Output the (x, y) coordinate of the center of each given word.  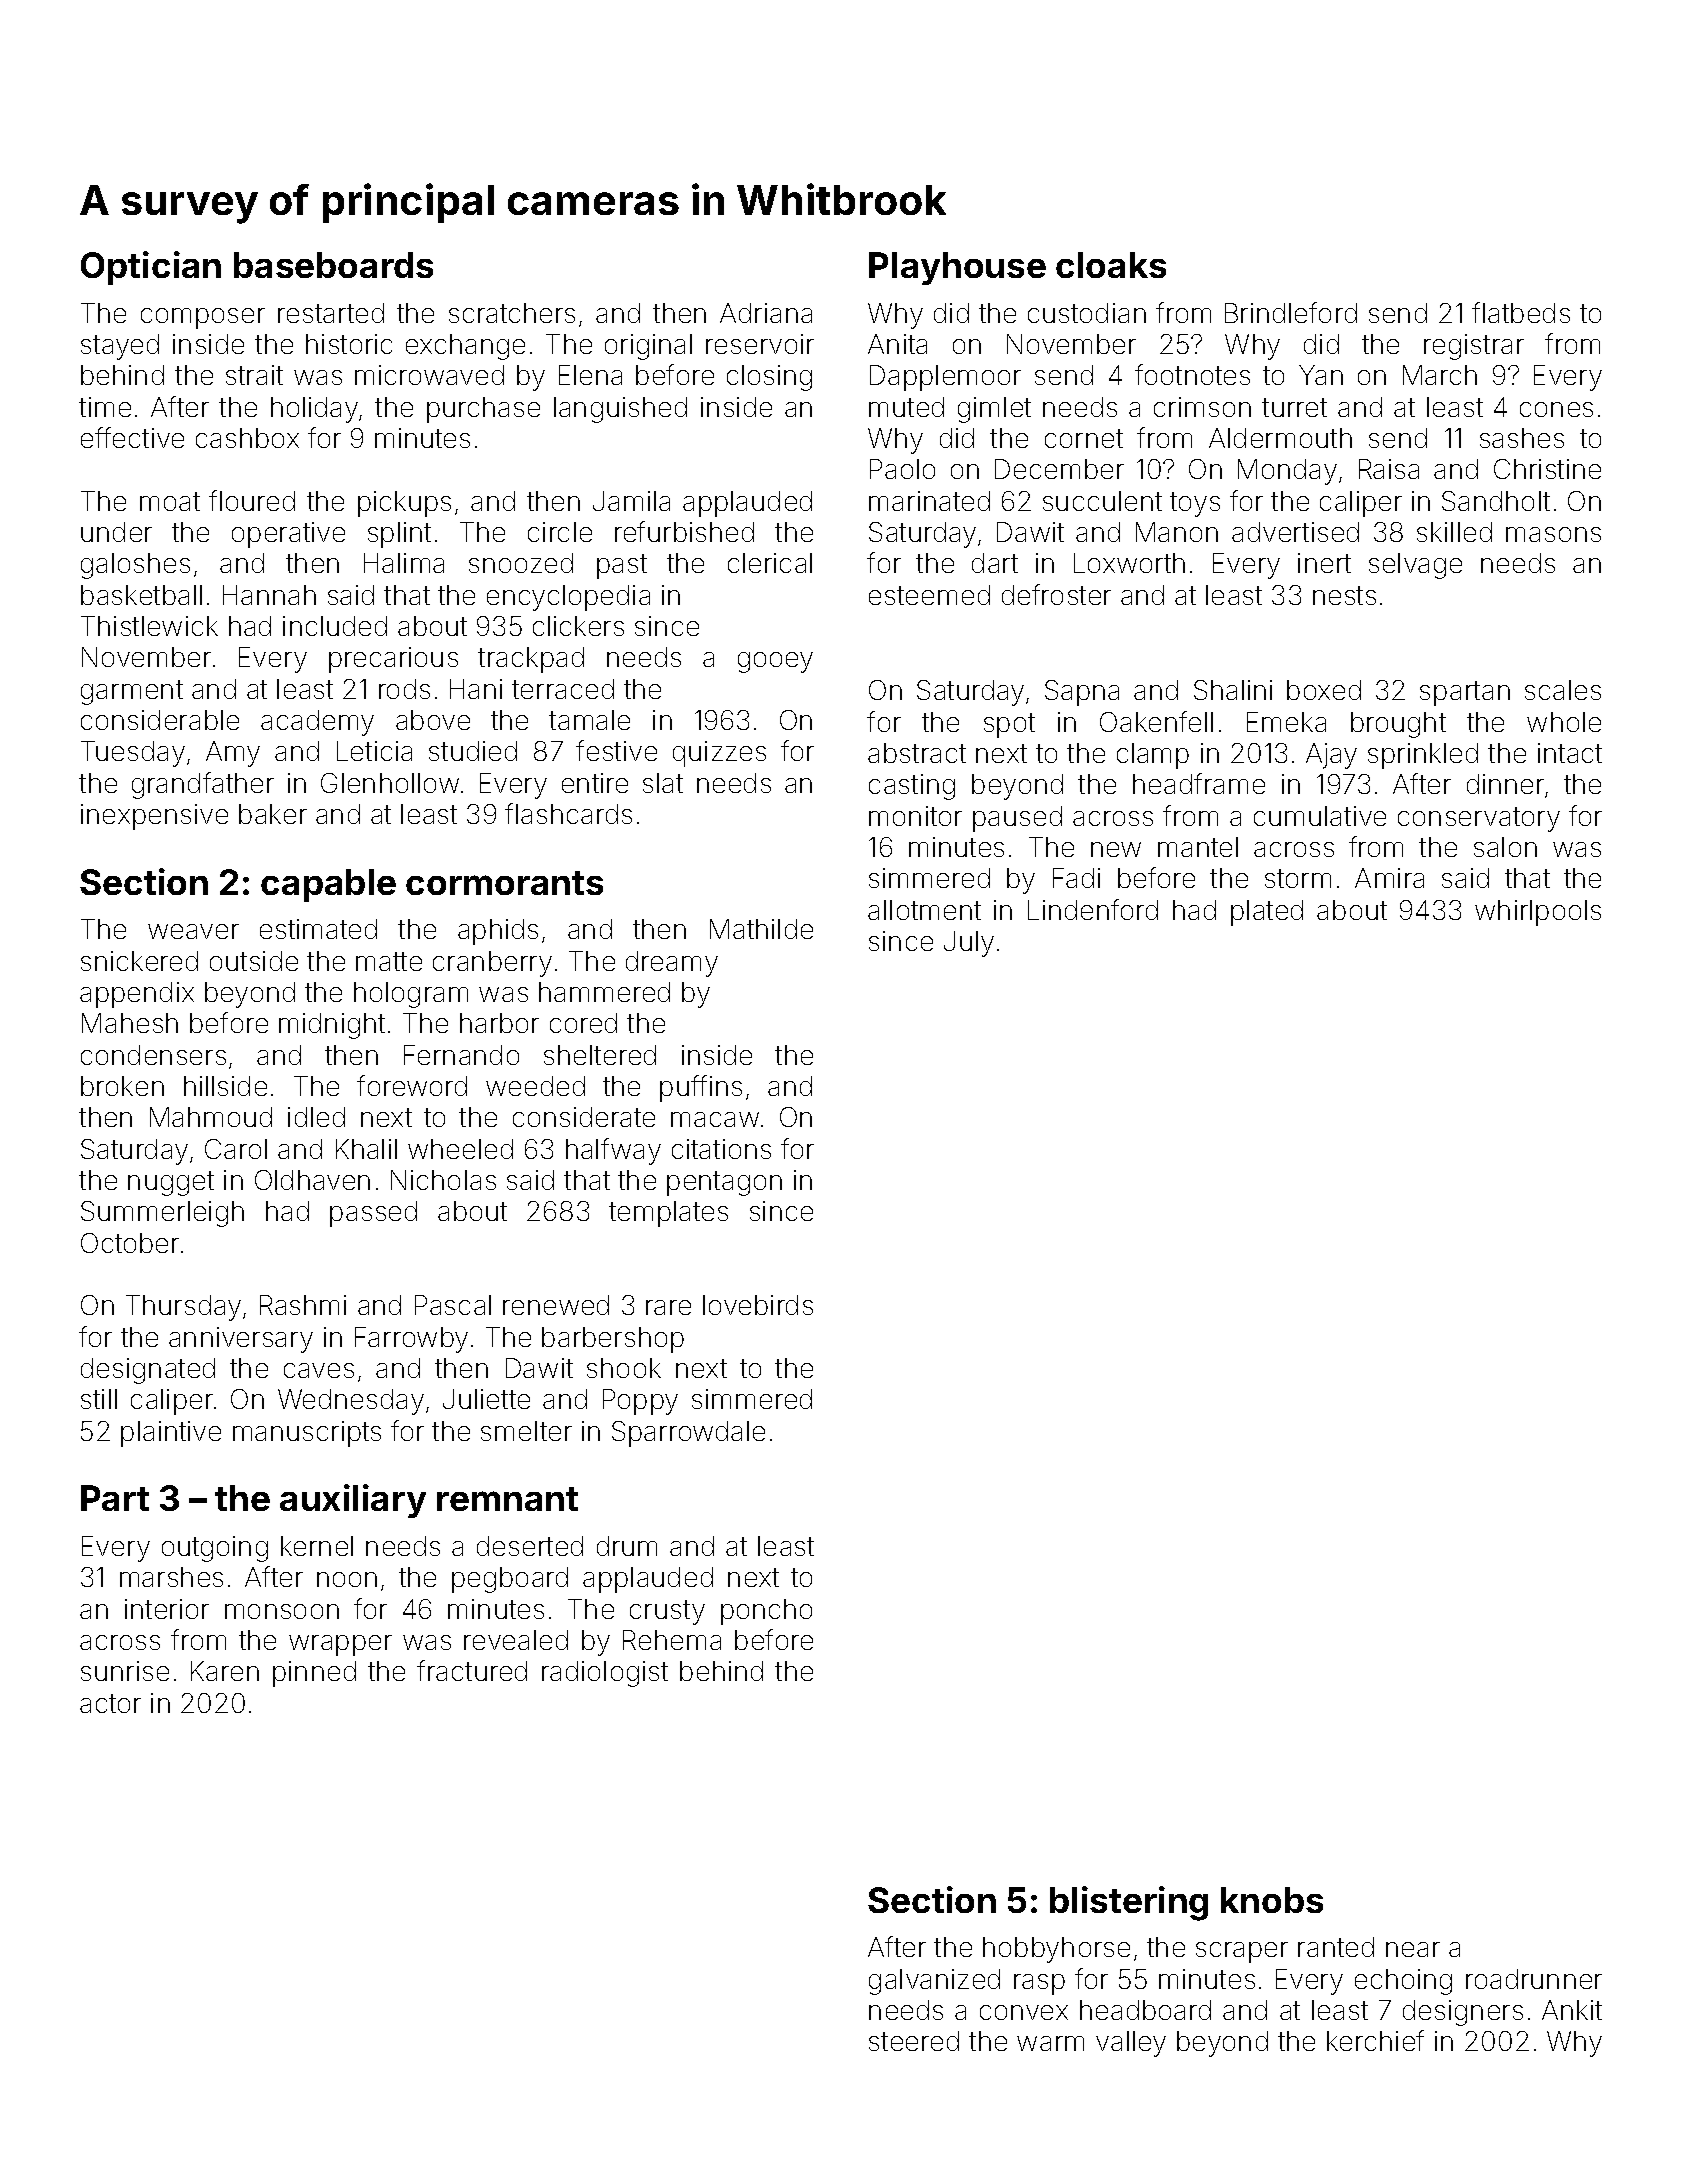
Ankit (1572, 2010)
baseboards (333, 265)
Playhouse (957, 268)
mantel (1198, 847)
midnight (332, 1026)
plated (1267, 913)
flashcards (568, 813)
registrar (1474, 347)
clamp (1153, 756)
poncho (766, 1612)
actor (110, 1703)
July (969, 944)
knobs (1272, 1900)
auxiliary (353, 1501)
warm (1050, 2043)
